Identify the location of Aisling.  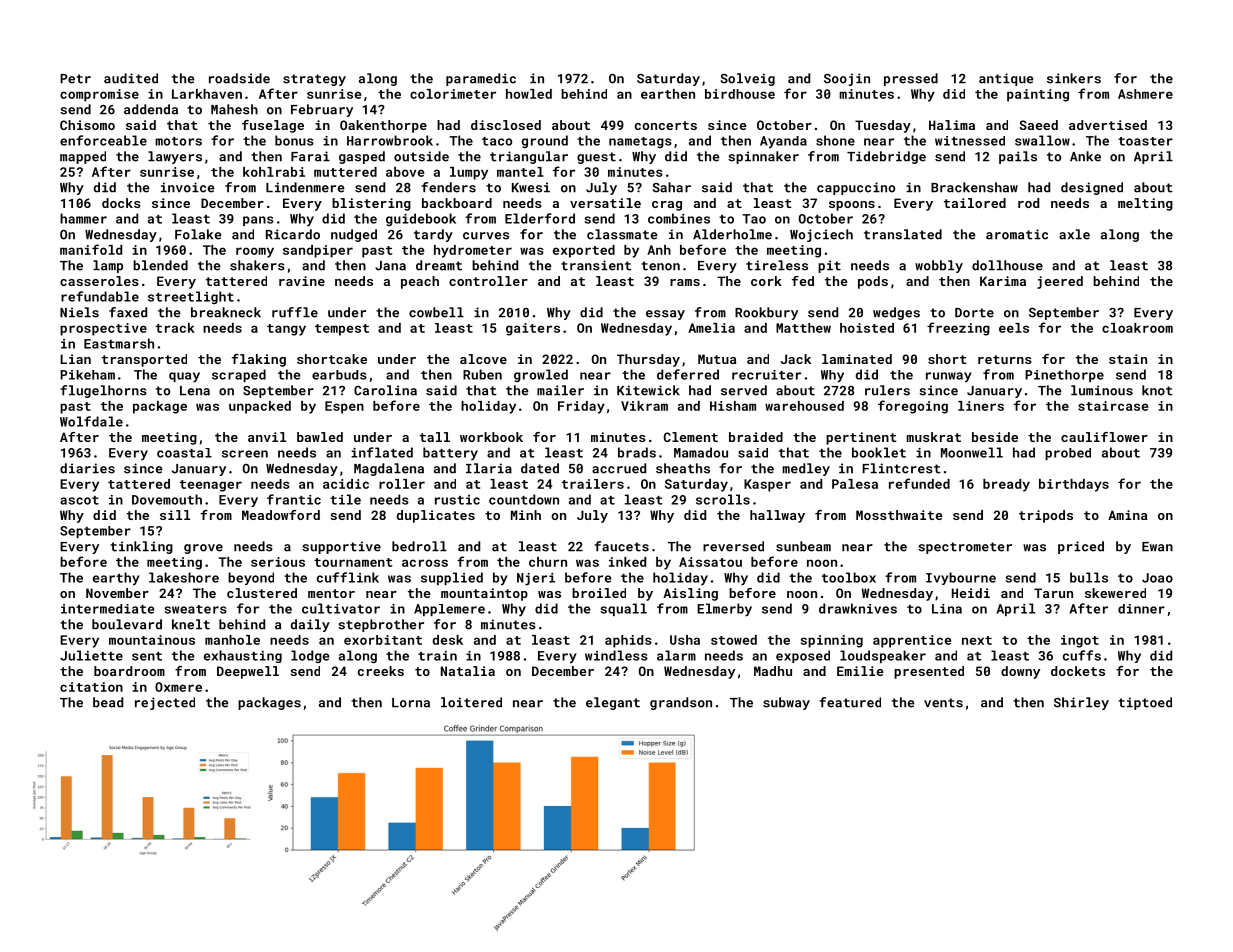
(690, 594).
